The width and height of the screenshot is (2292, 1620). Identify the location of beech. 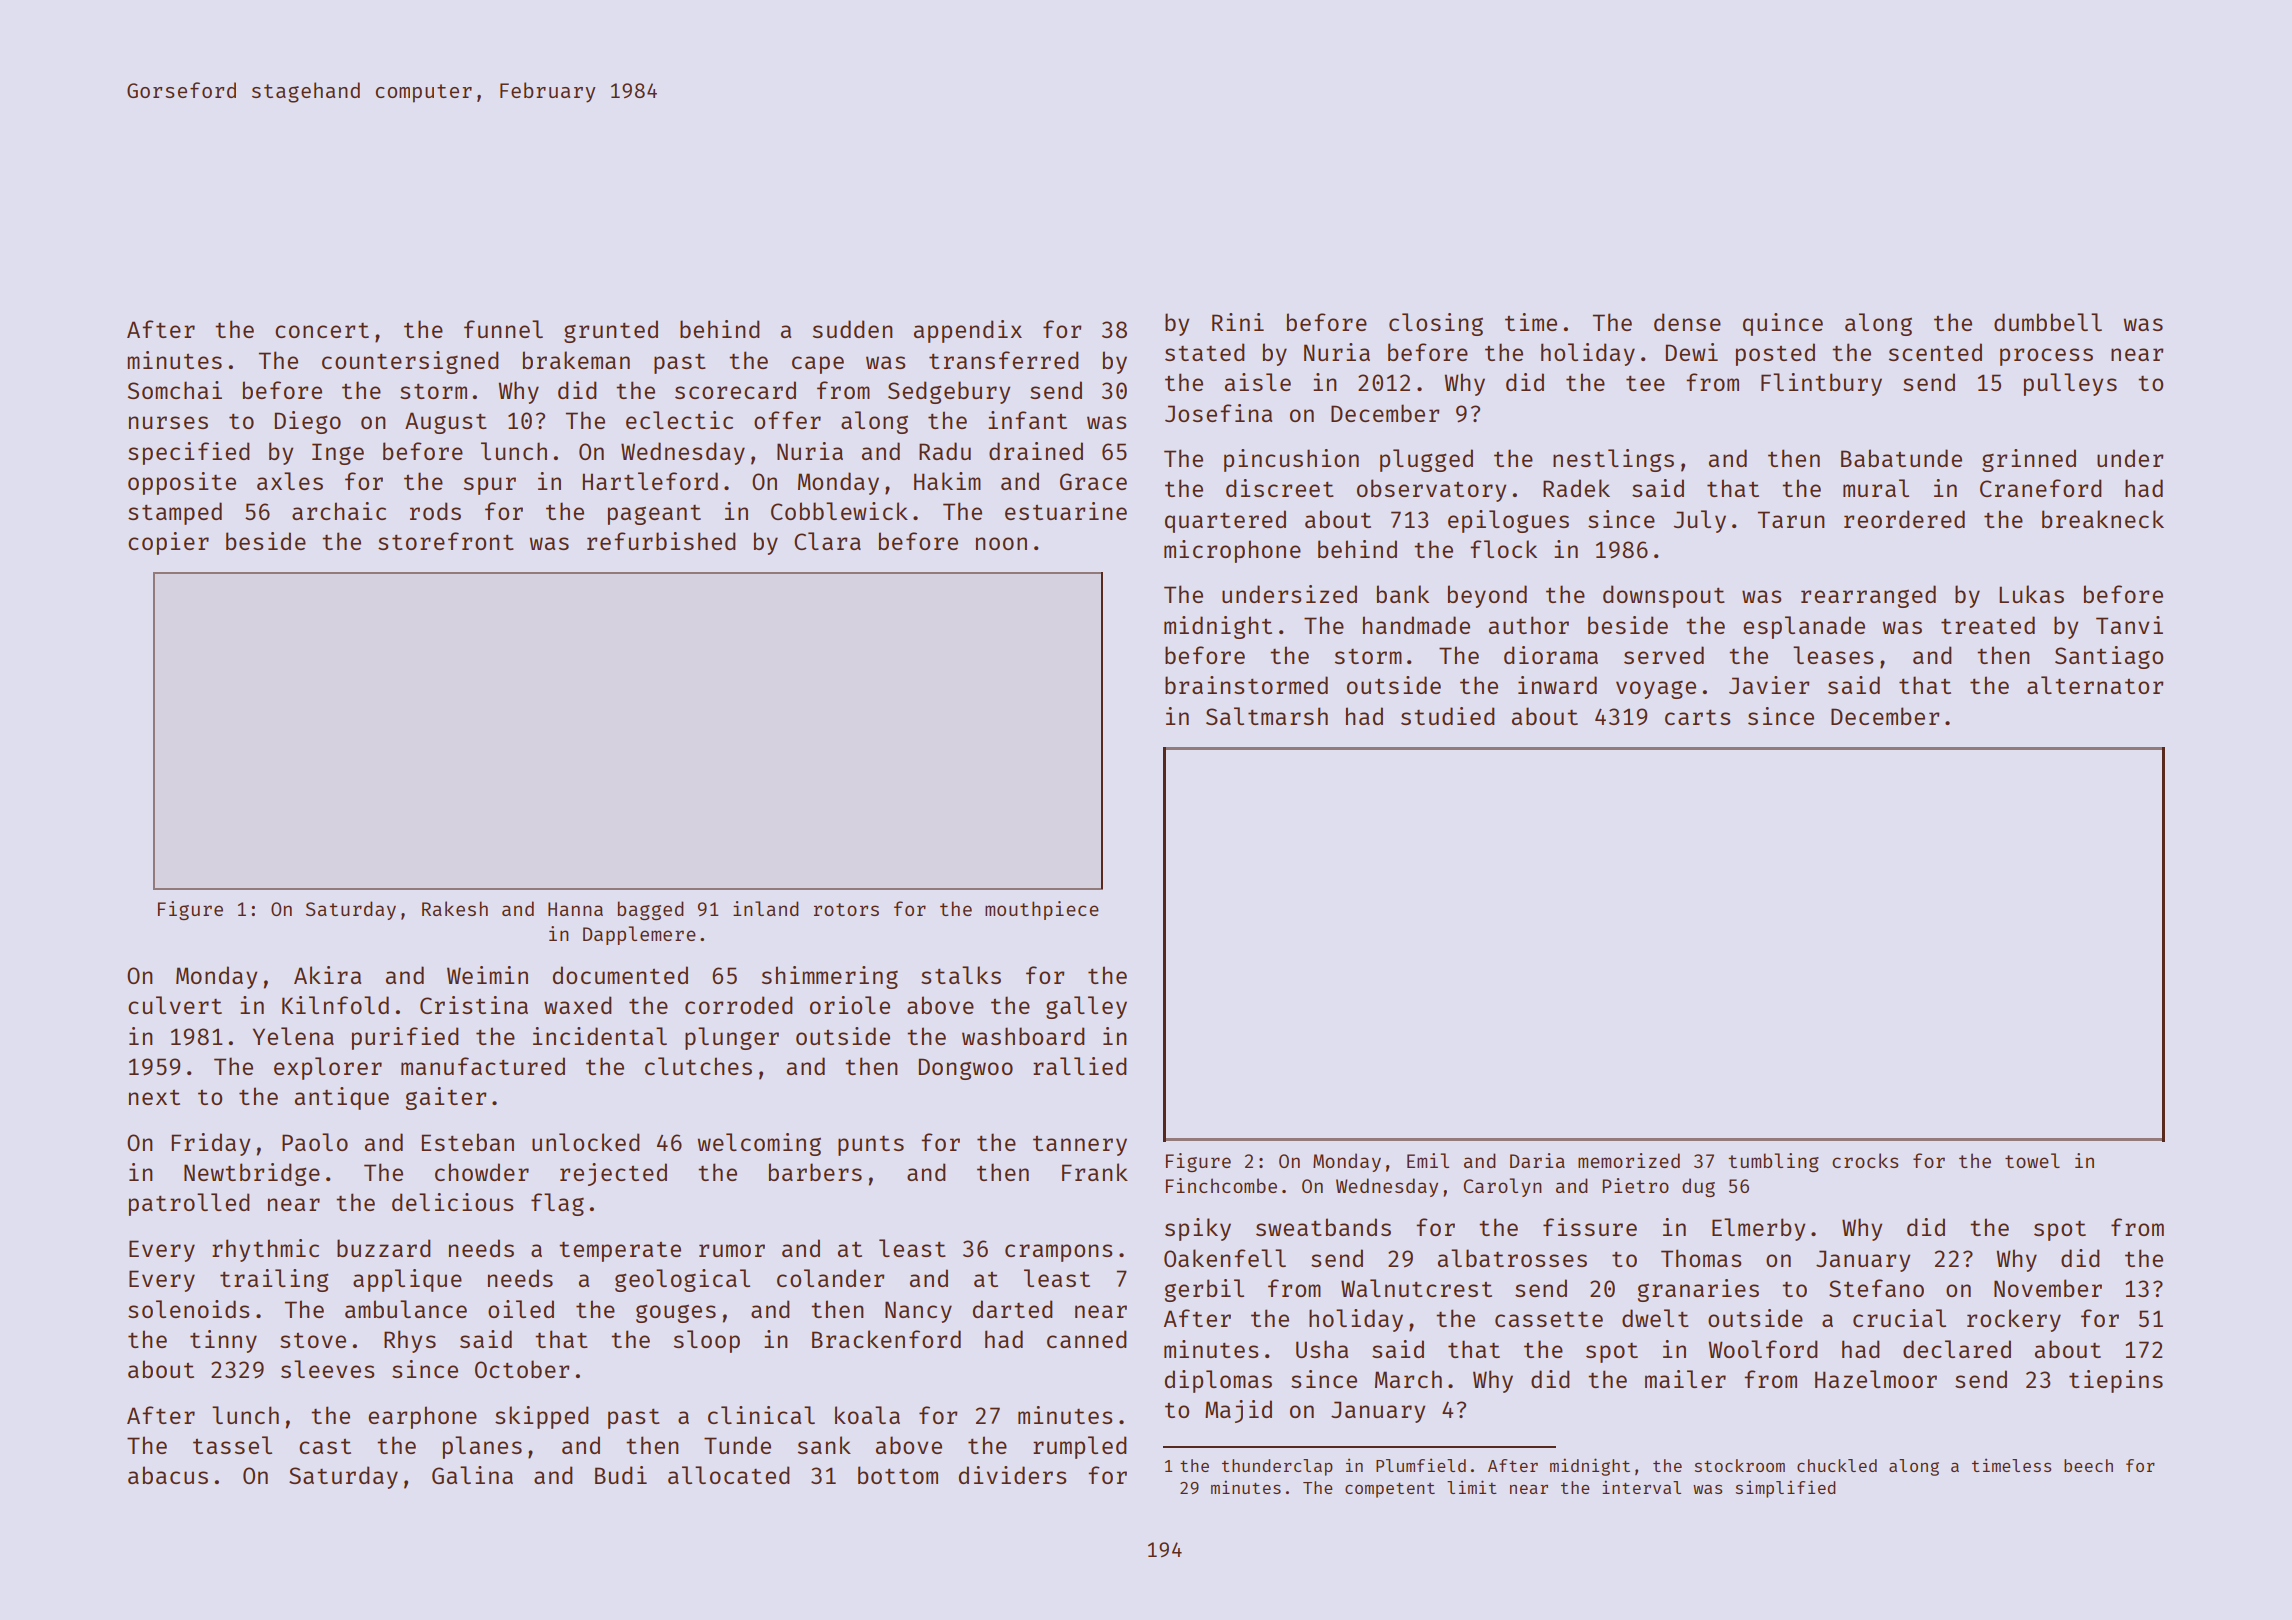
(2088, 1465).
